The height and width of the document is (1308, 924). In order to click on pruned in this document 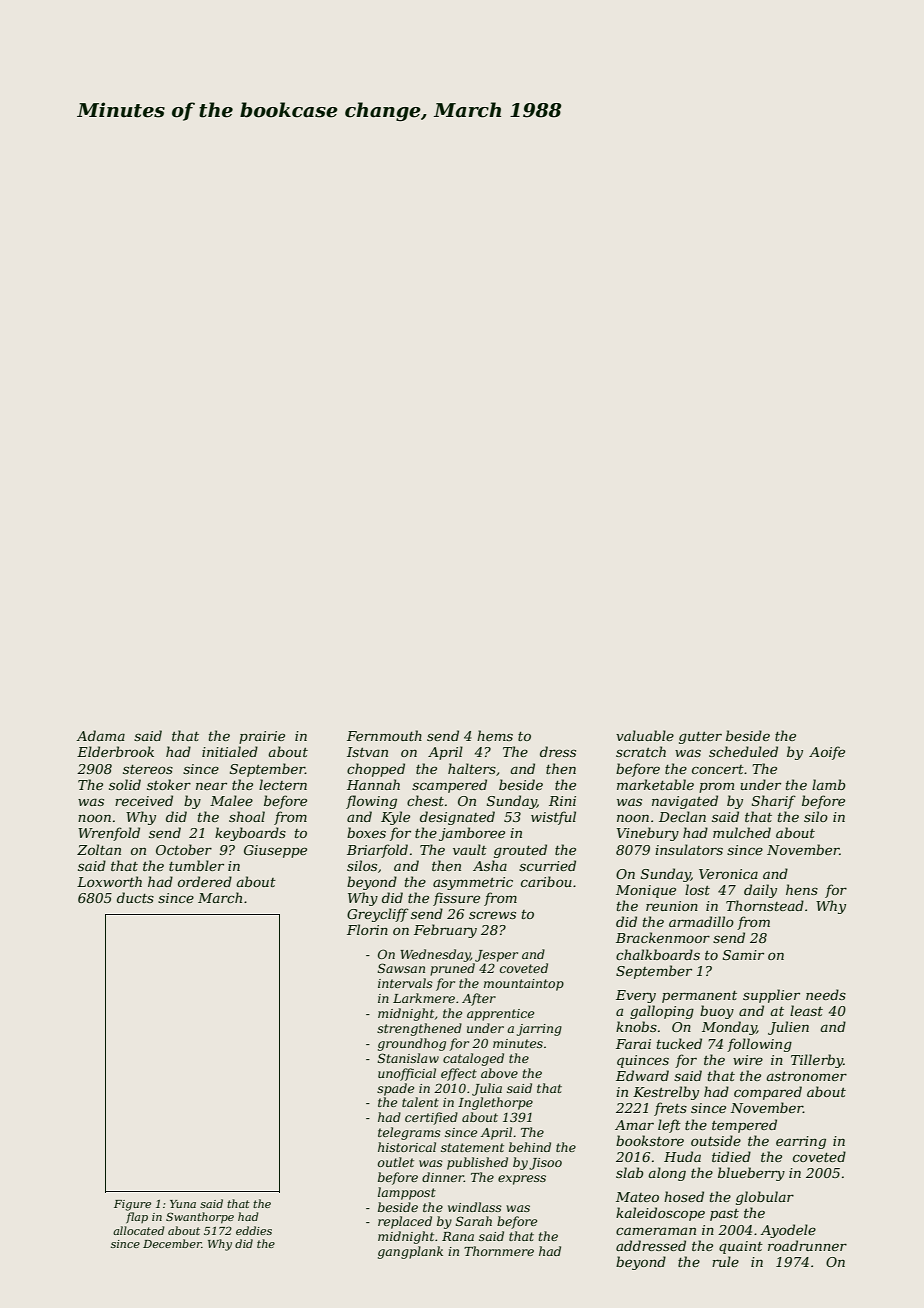, I will do `click(452, 969)`.
